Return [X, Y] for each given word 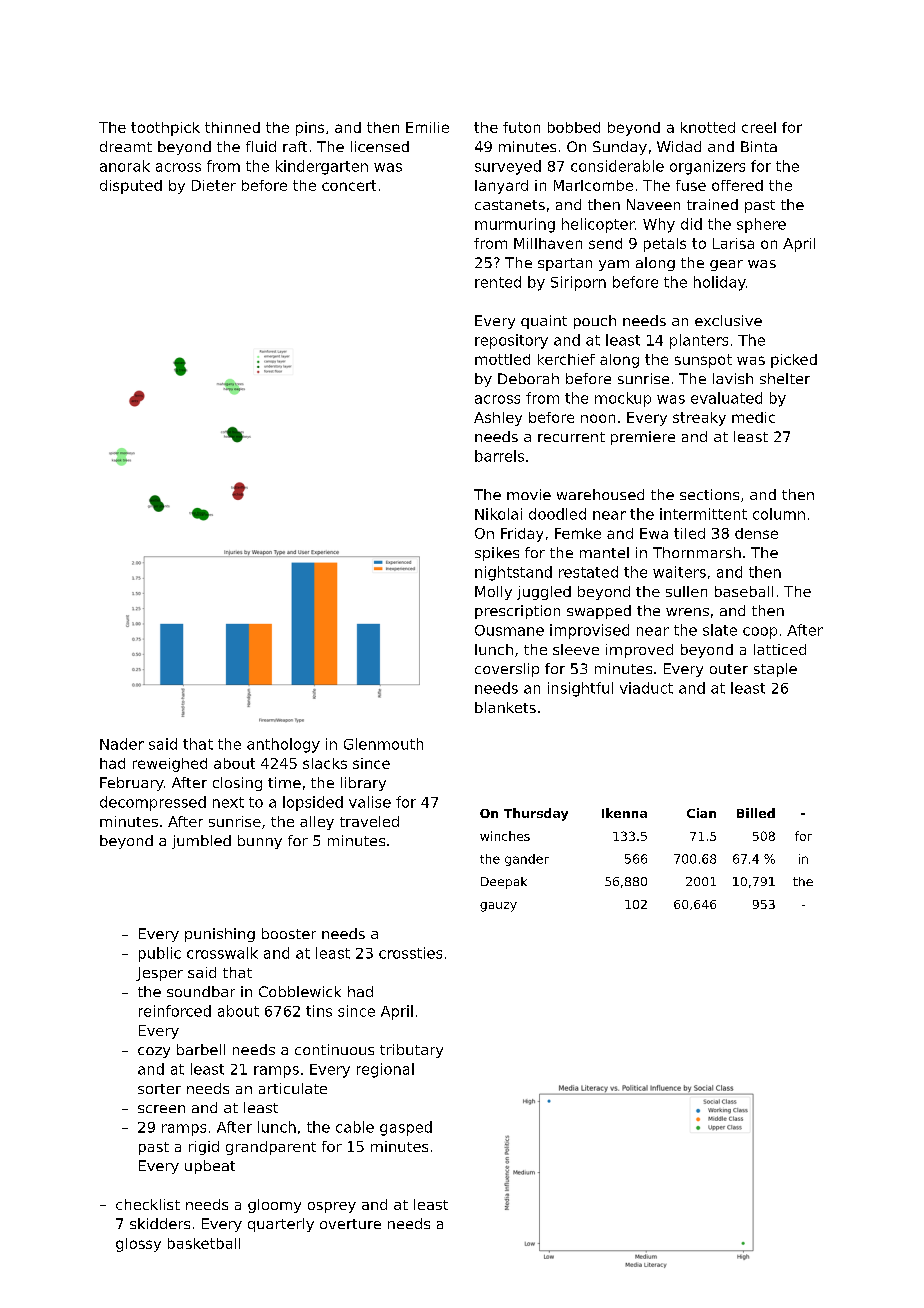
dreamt [126, 146]
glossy [138, 1245]
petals [665, 245]
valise [370, 802]
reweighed [170, 765]
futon [521, 127]
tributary [411, 1051]
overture [350, 1224]
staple [775, 670]
